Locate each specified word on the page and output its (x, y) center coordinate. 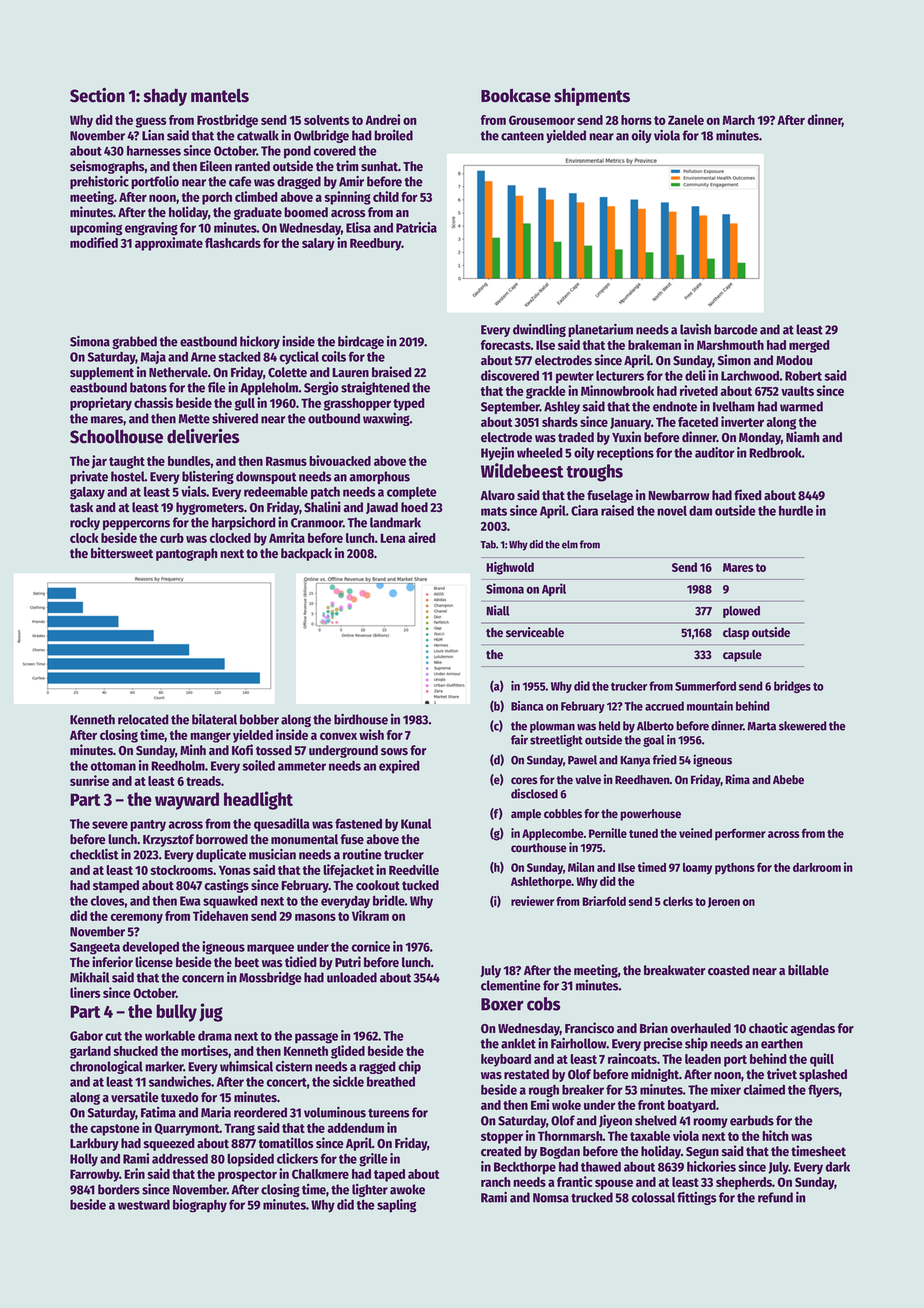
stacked (239, 357)
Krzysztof (168, 840)
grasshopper (357, 404)
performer (740, 834)
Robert (803, 376)
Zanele (686, 120)
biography (200, 1206)
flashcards (233, 243)
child (386, 196)
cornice (370, 946)
